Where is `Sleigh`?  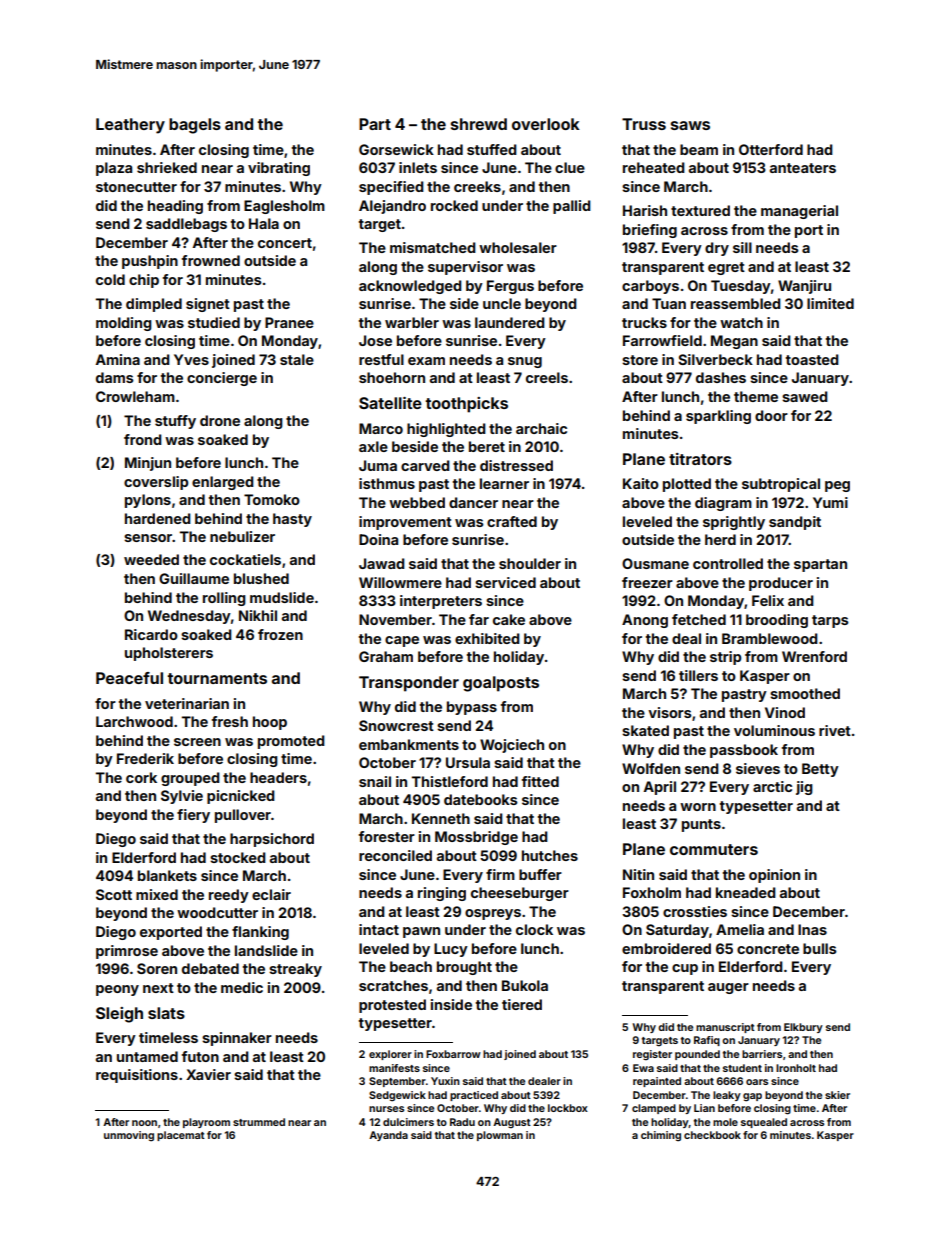
Sleigh is located at coordinates (119, 1015).
